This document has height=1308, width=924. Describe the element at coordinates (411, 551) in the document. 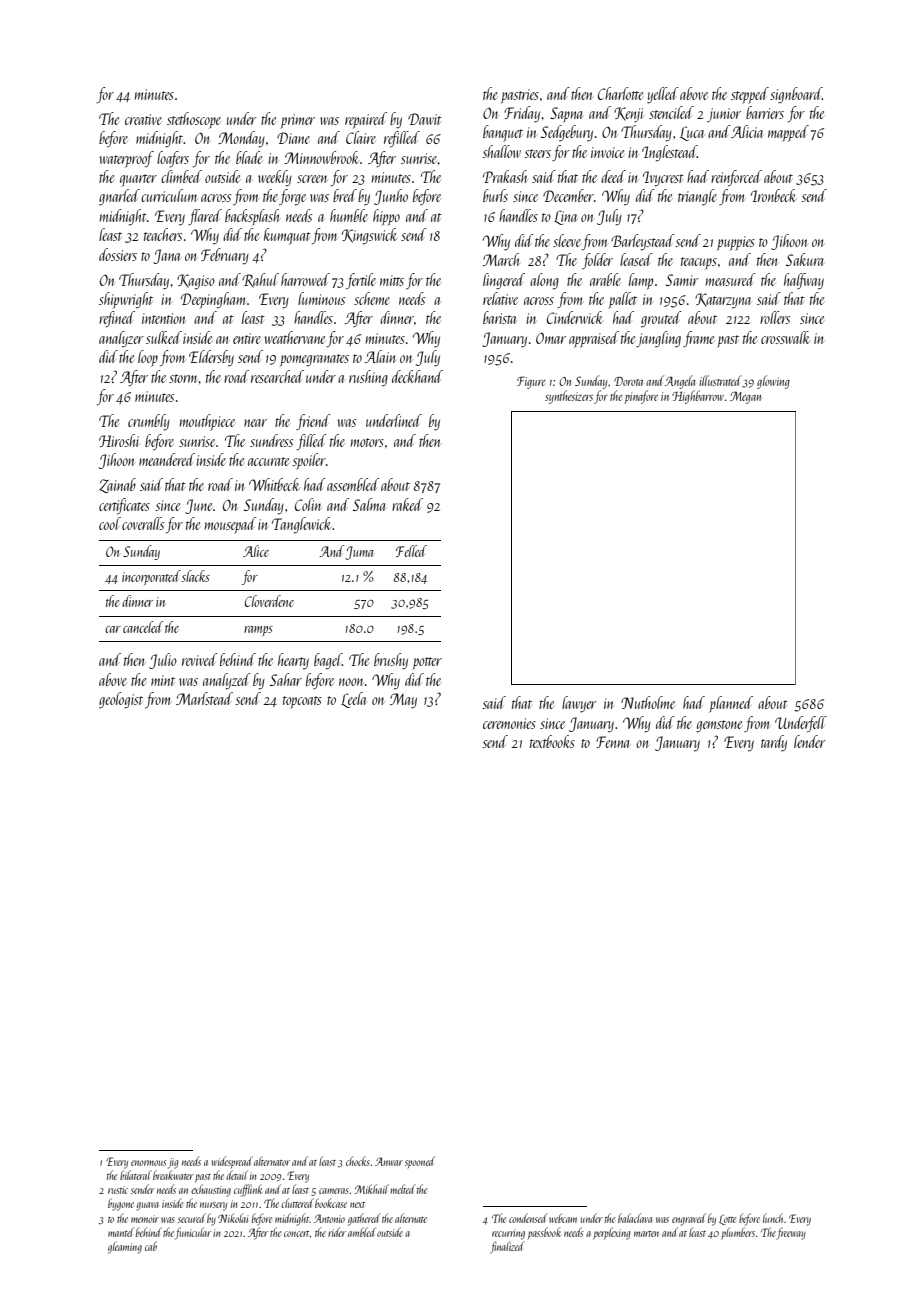

I see `Felled` at that location.
